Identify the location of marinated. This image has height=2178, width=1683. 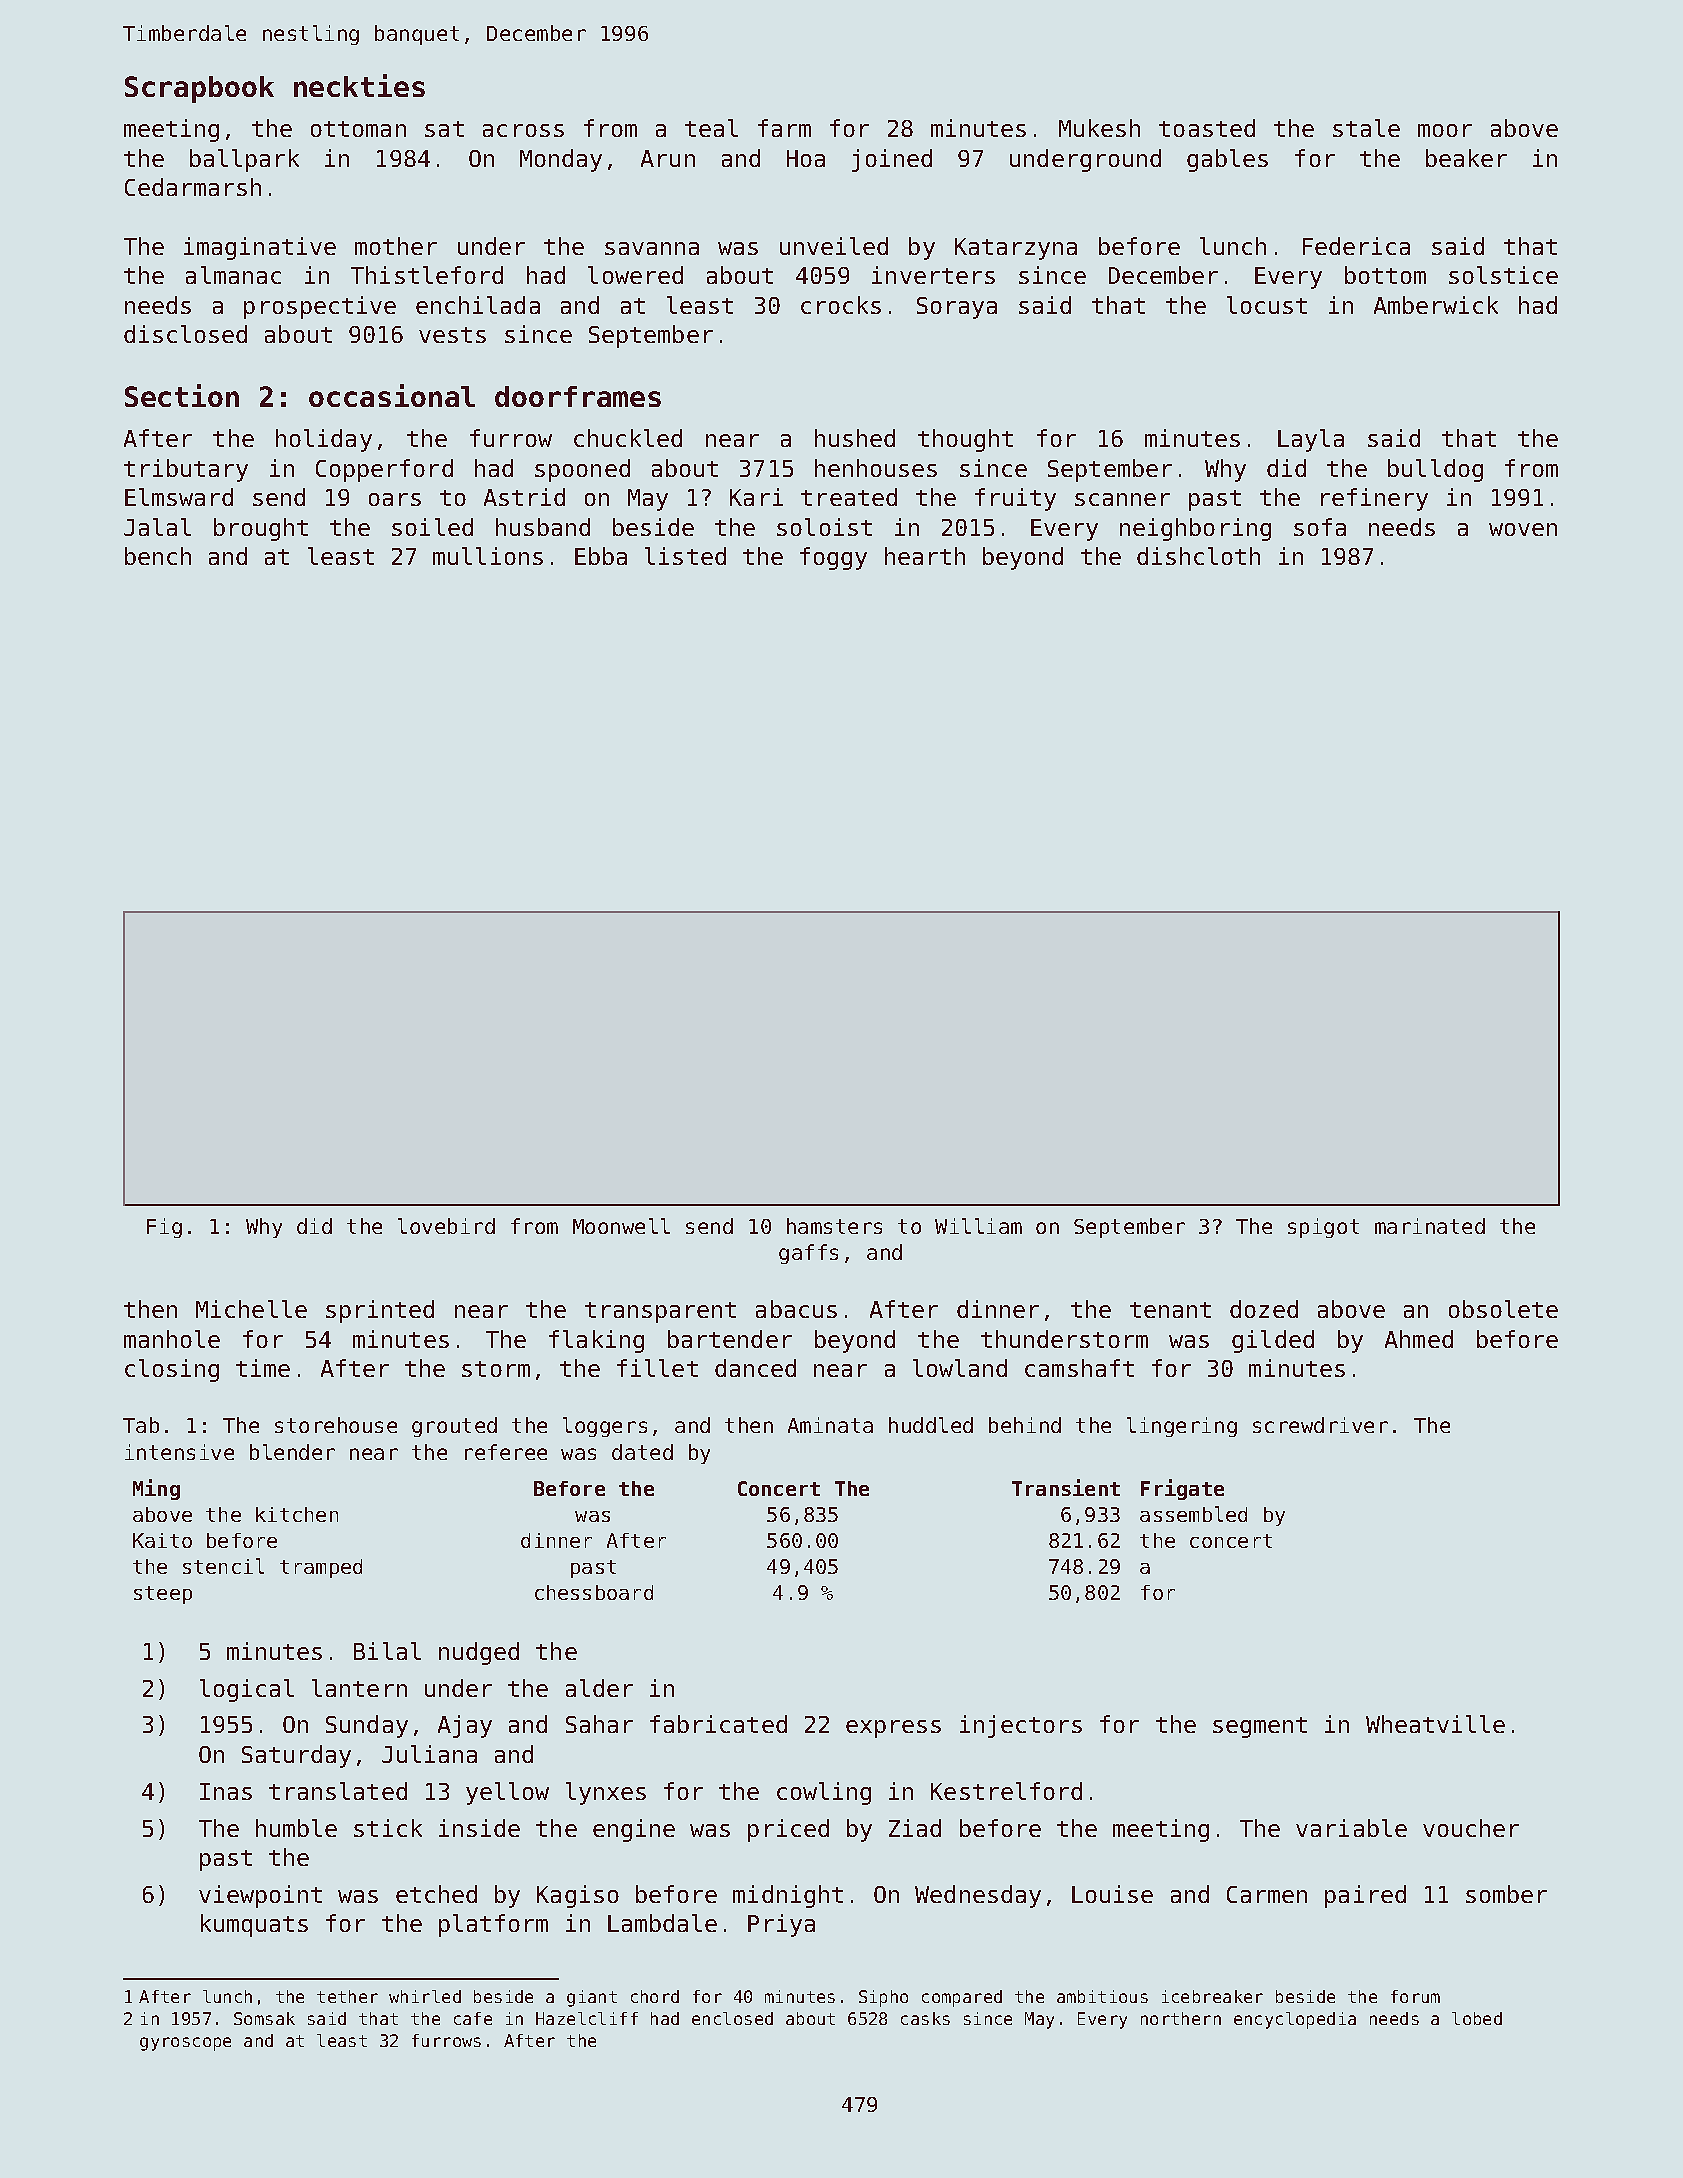
(1430, 1226).
